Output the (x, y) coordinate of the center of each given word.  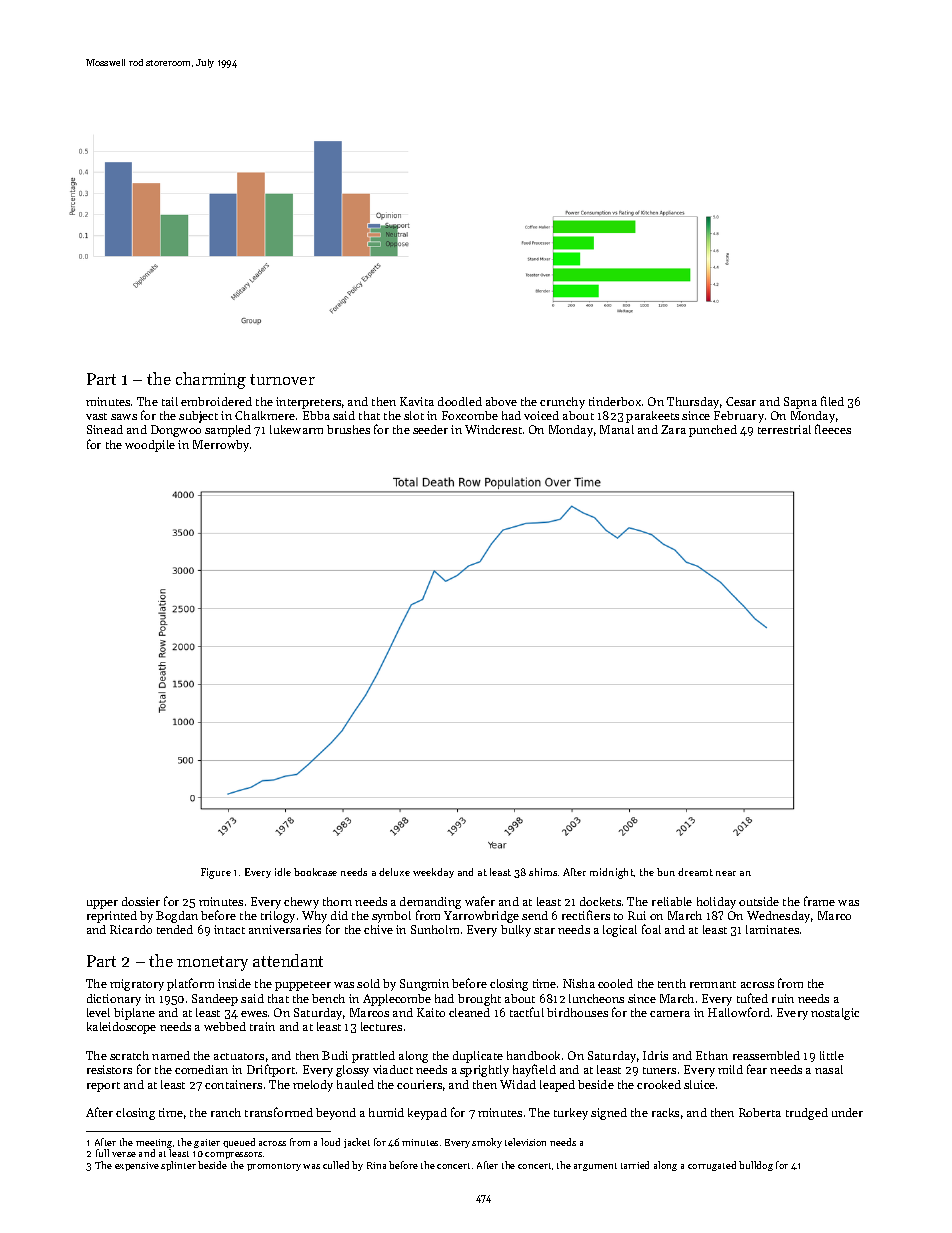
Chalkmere (265, 415)
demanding (430, 903)
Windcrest (493, 429)
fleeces (833, 429)
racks (665, 1112)
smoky (487, 1143)
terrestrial (784, 429)
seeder (430, 429)
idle (283, 872)
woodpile (150, 446)
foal (651, 929)
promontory (274, 1167)
